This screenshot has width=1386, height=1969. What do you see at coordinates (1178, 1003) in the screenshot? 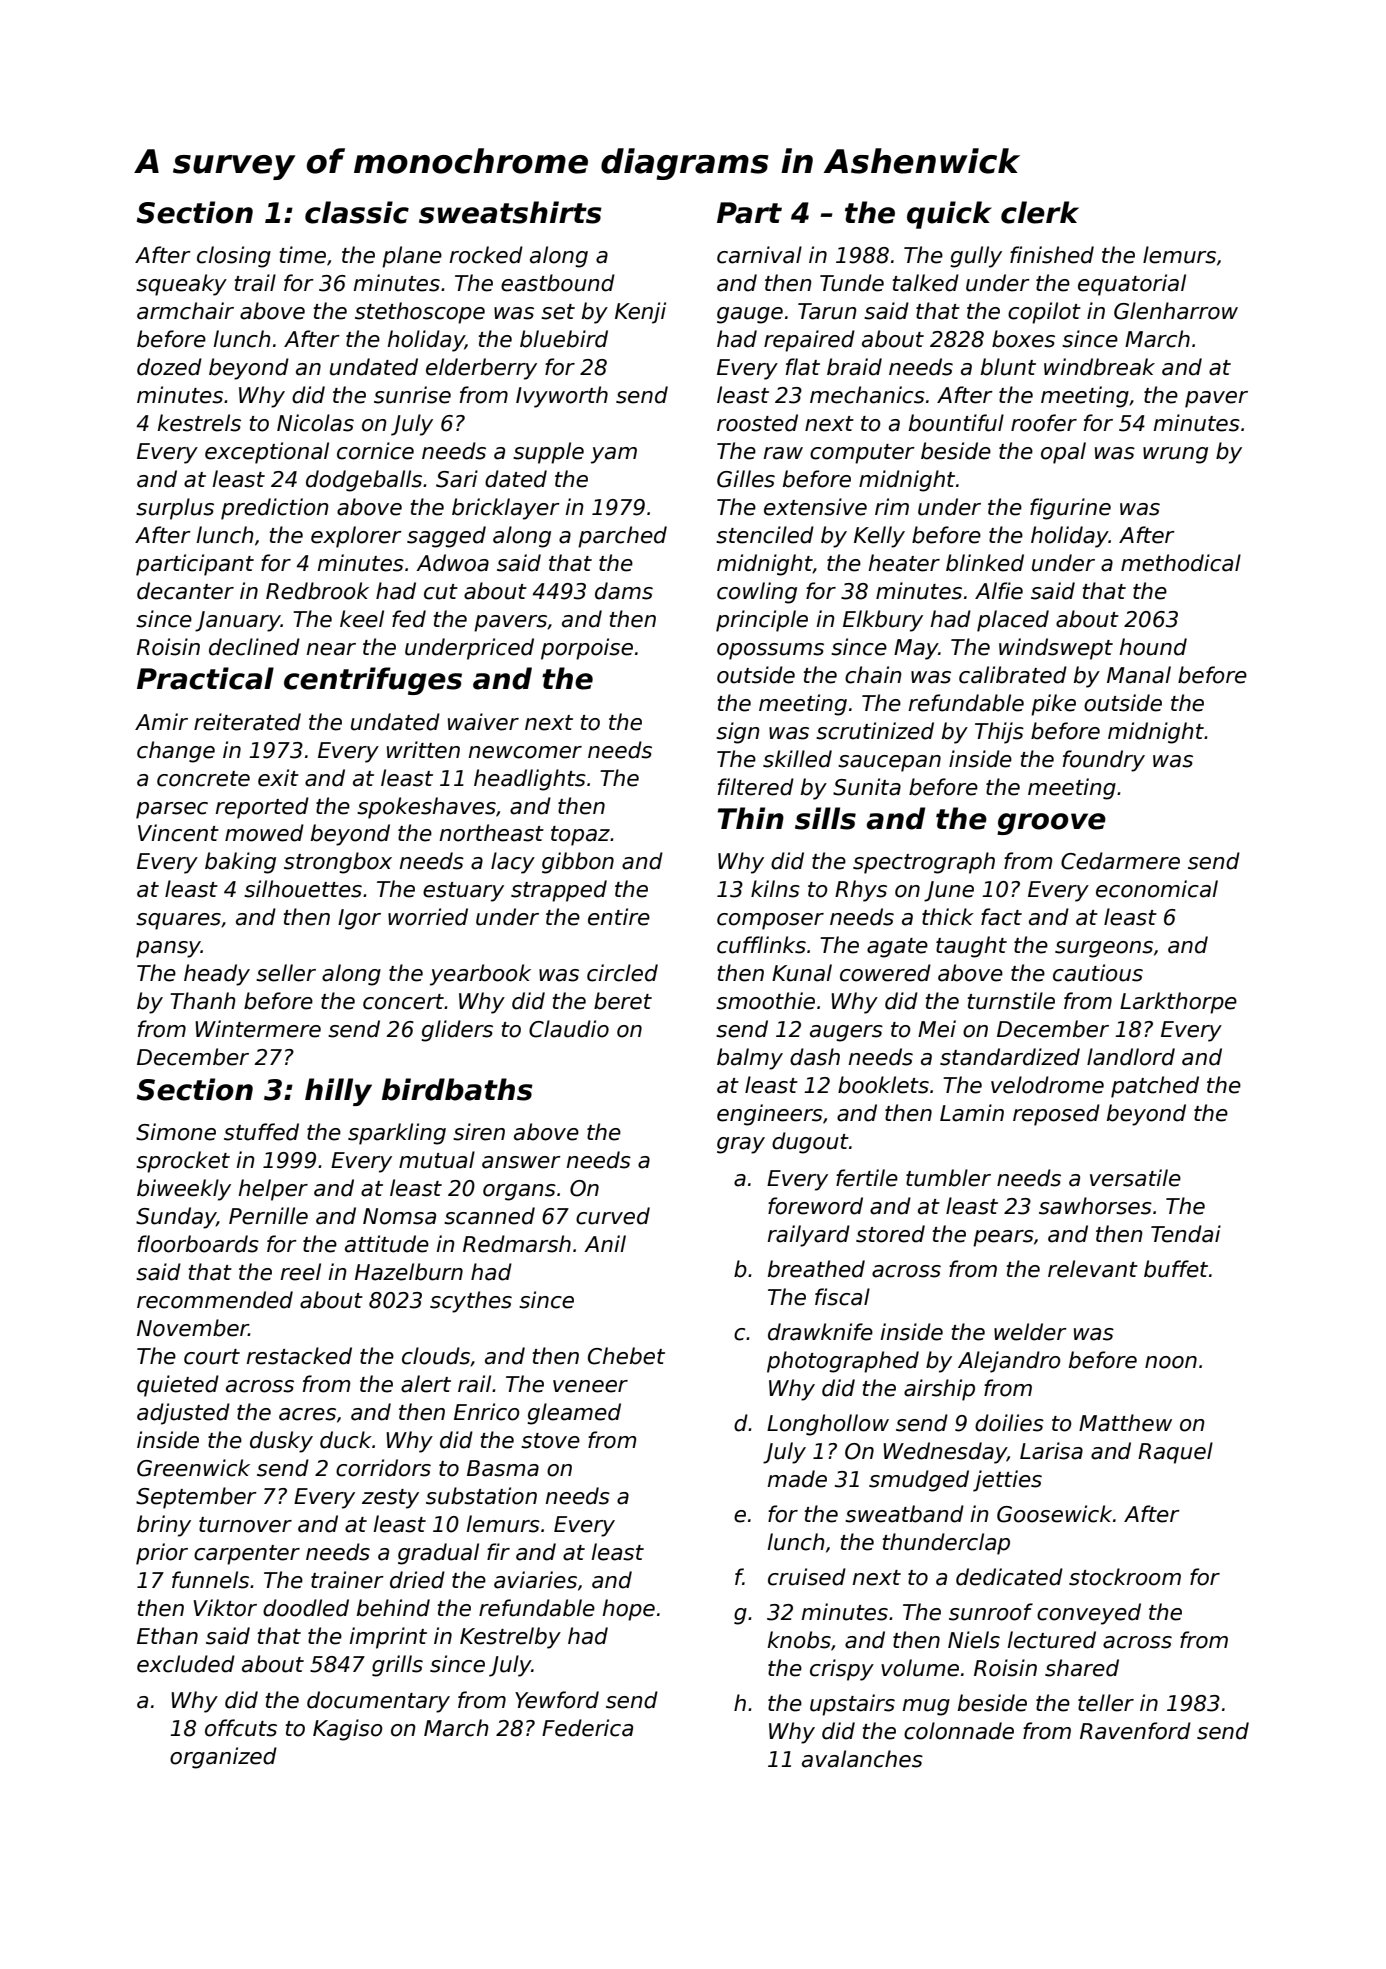
I see `Larkthorpe` at bounding box center [1178, 1003].
